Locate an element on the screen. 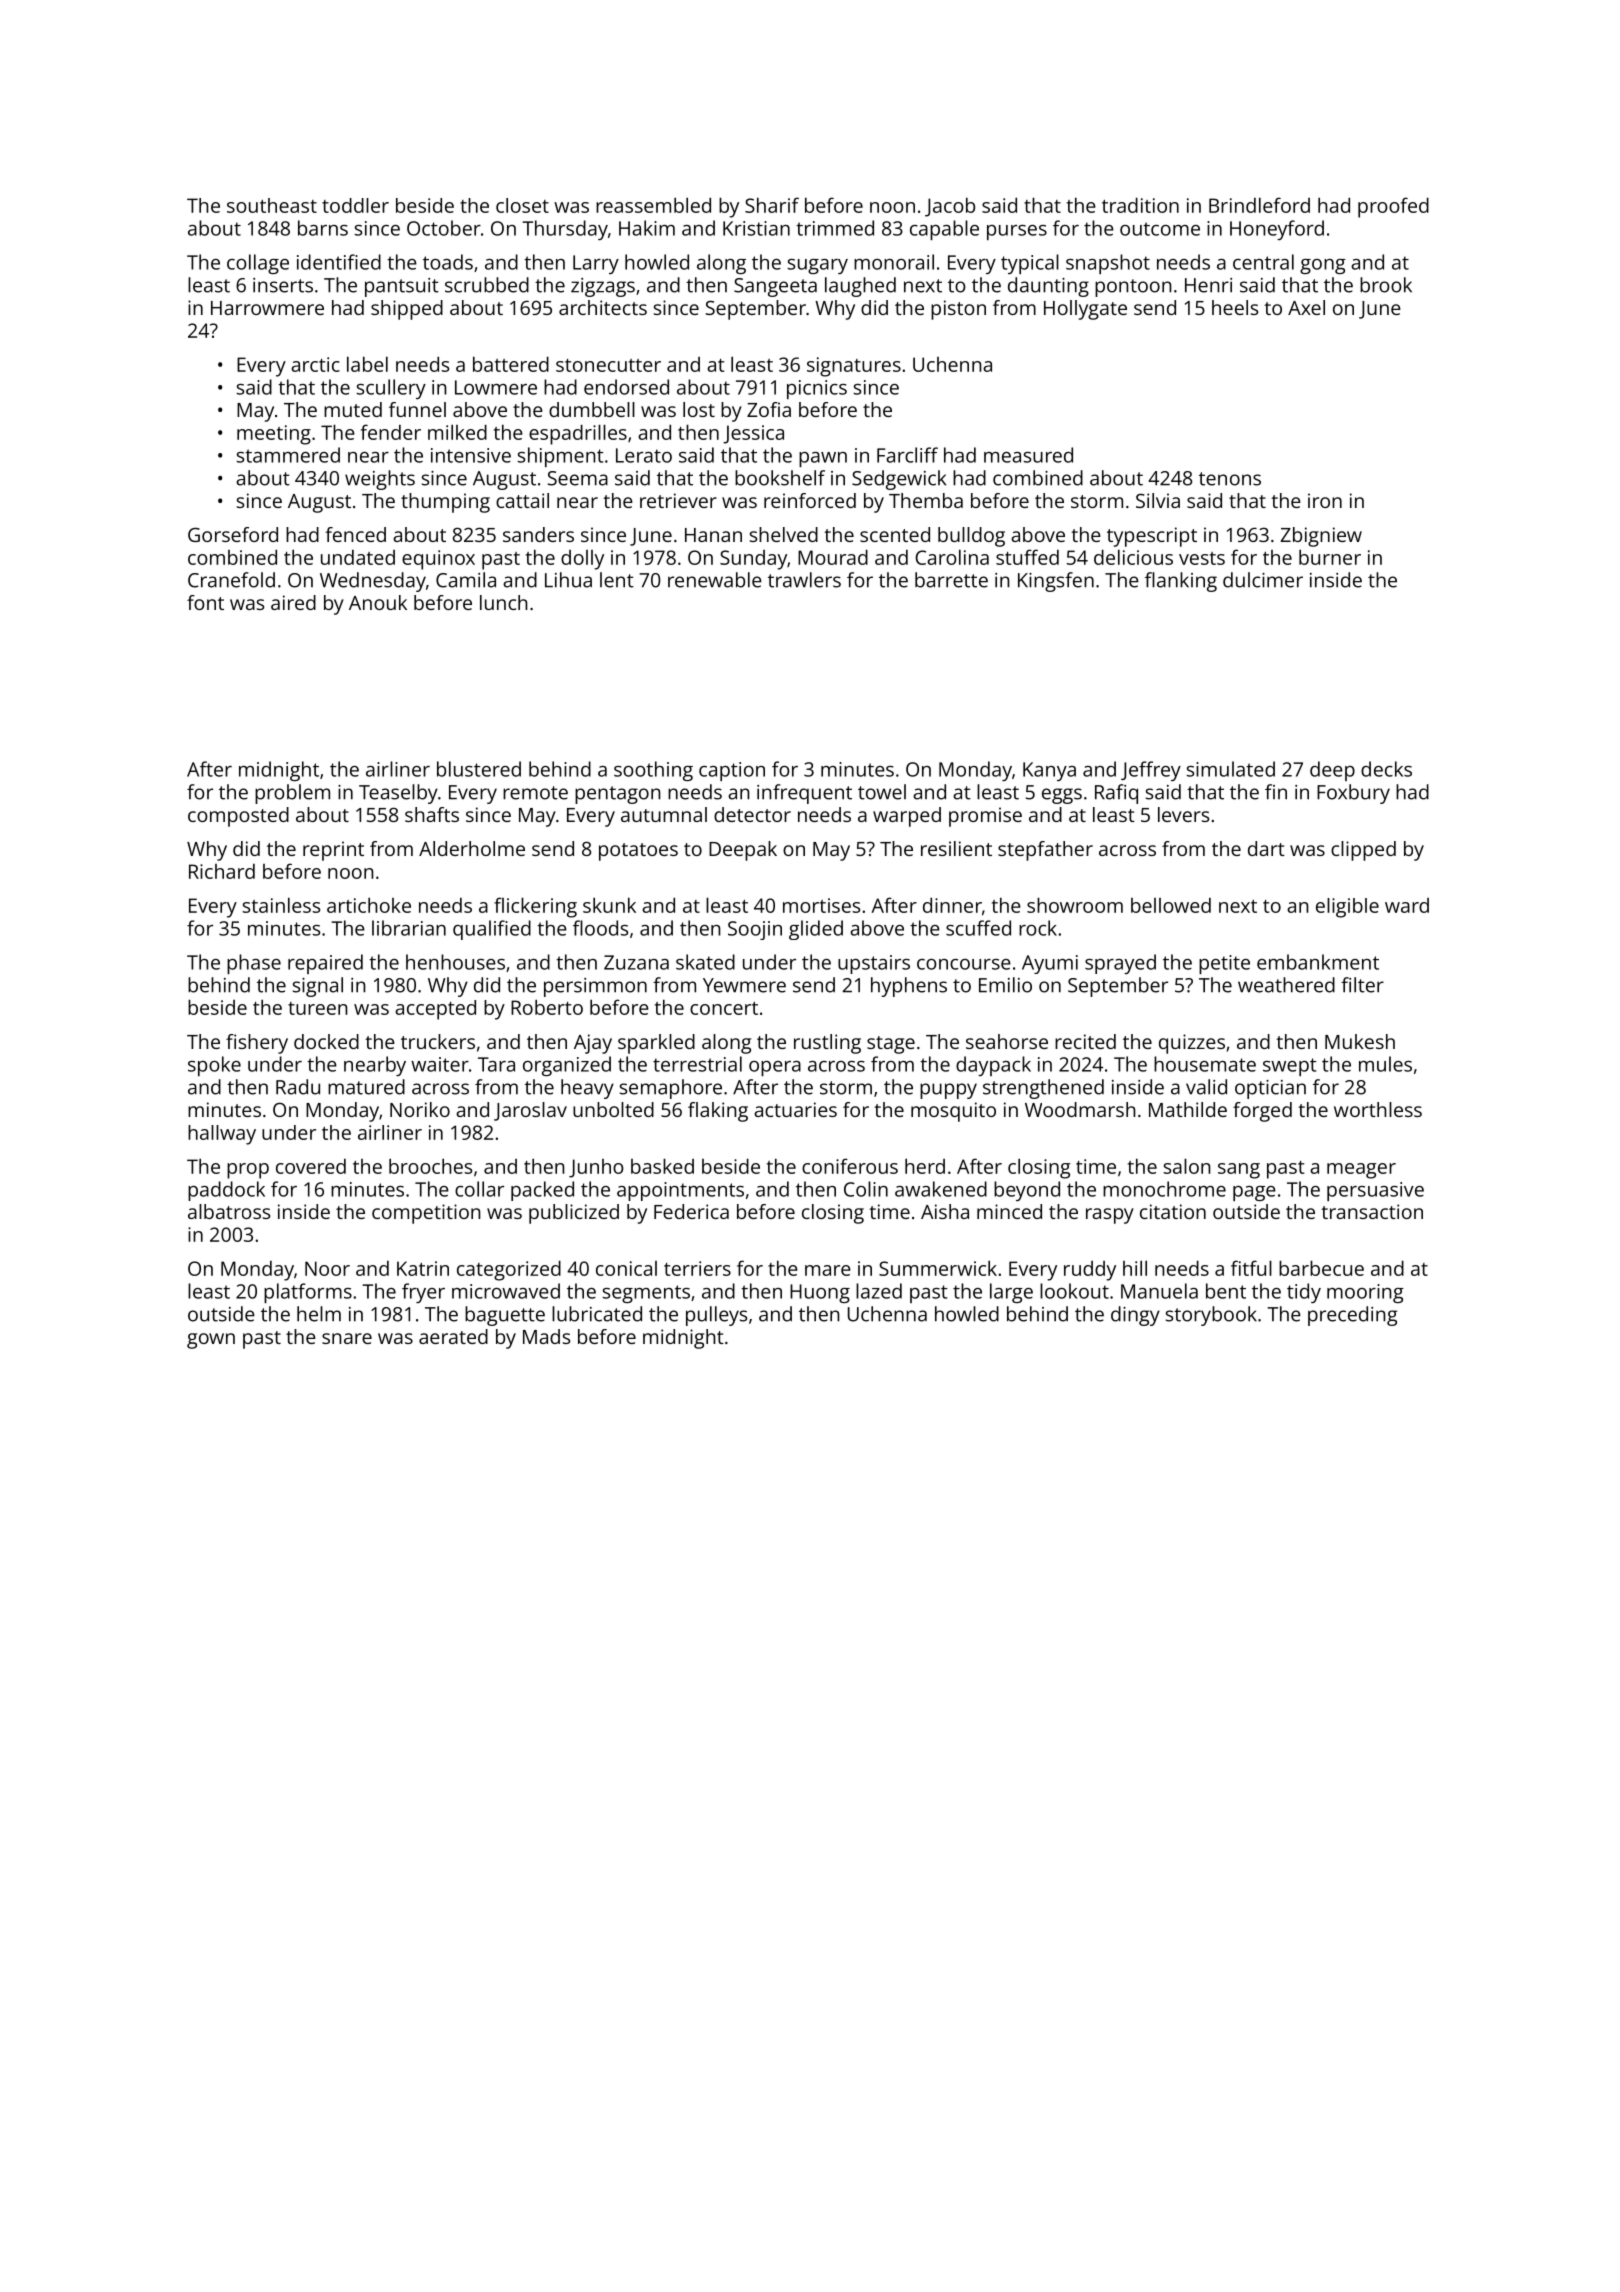 This screenshot has width=1620, height=2292. lunch is located at coordinates (504, 602).
